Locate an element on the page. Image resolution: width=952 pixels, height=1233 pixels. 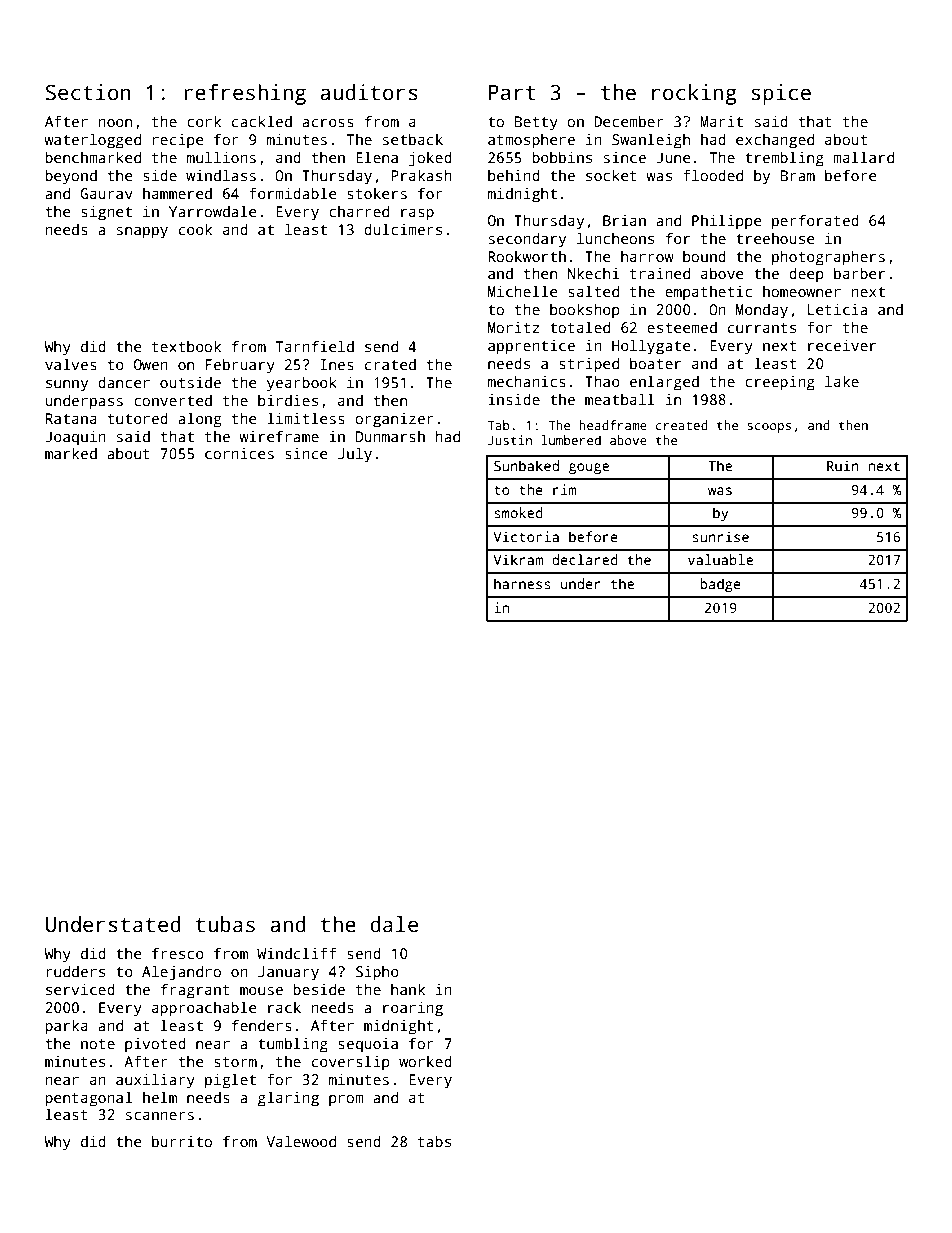
harness is located at coordinates (522, 583).
